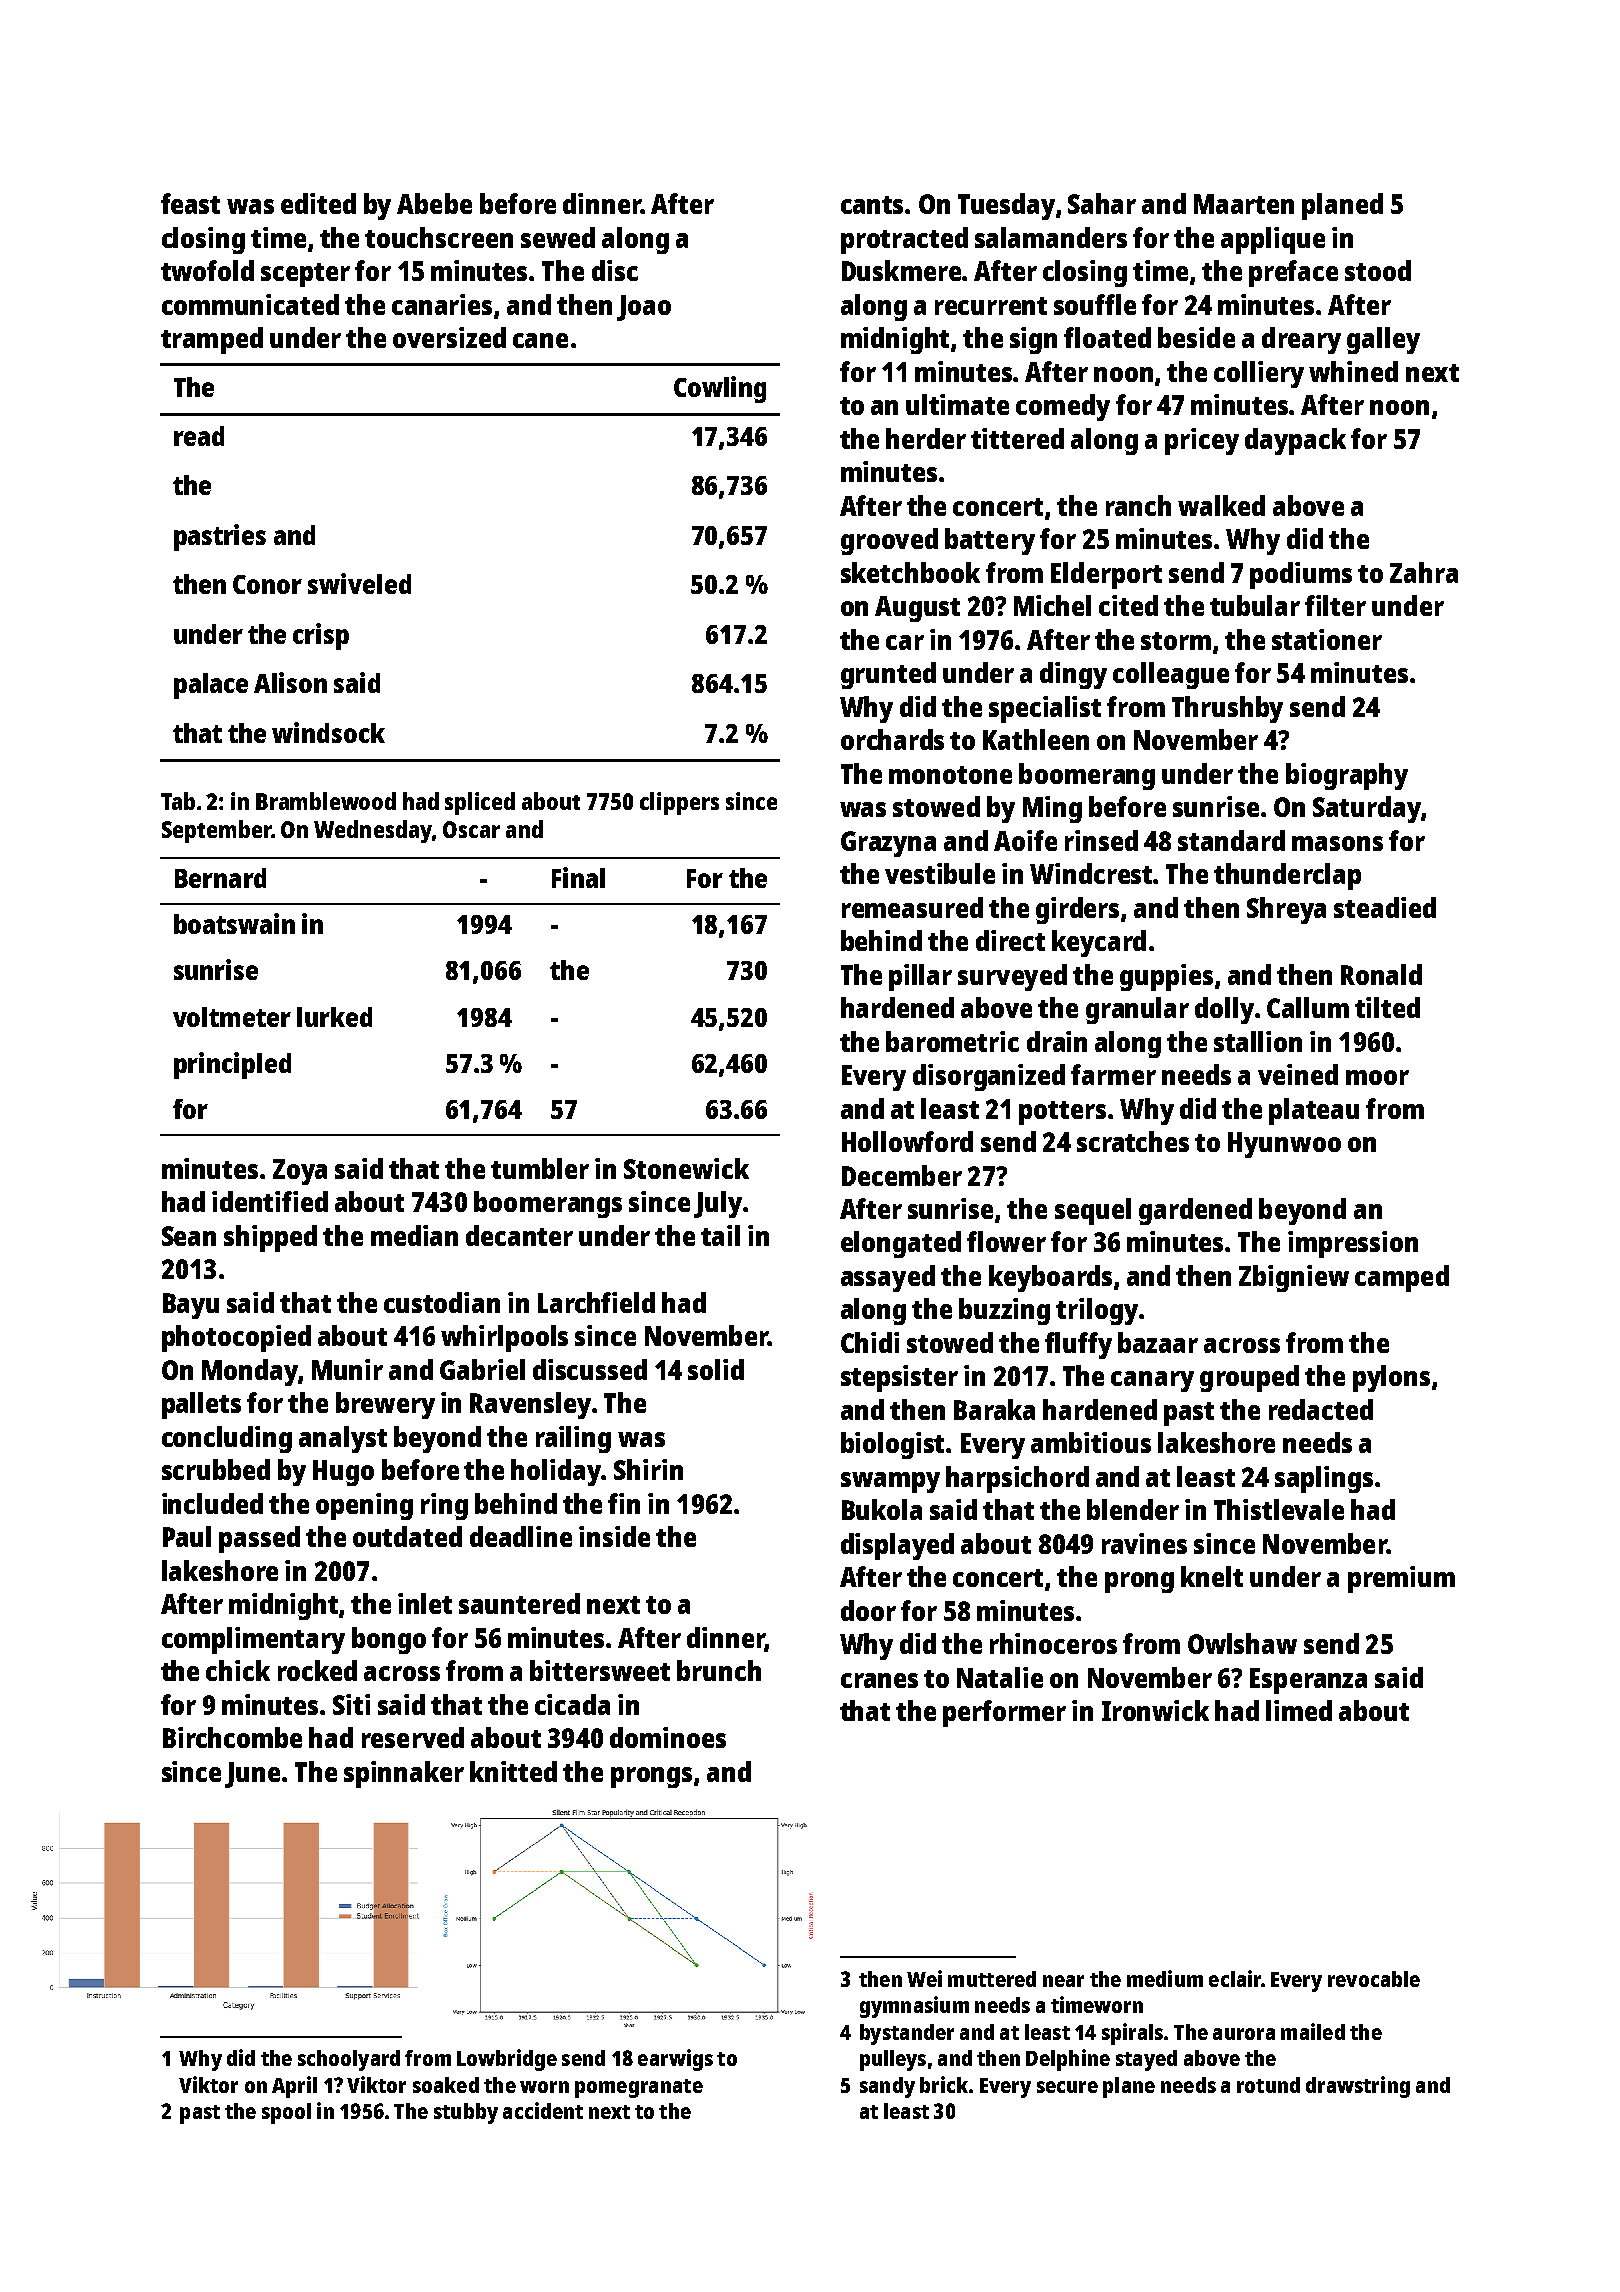  What do you see at coordinates (1045, 709) in the screenshot?
I see `specialist` at bounding box center [1045, 709].
